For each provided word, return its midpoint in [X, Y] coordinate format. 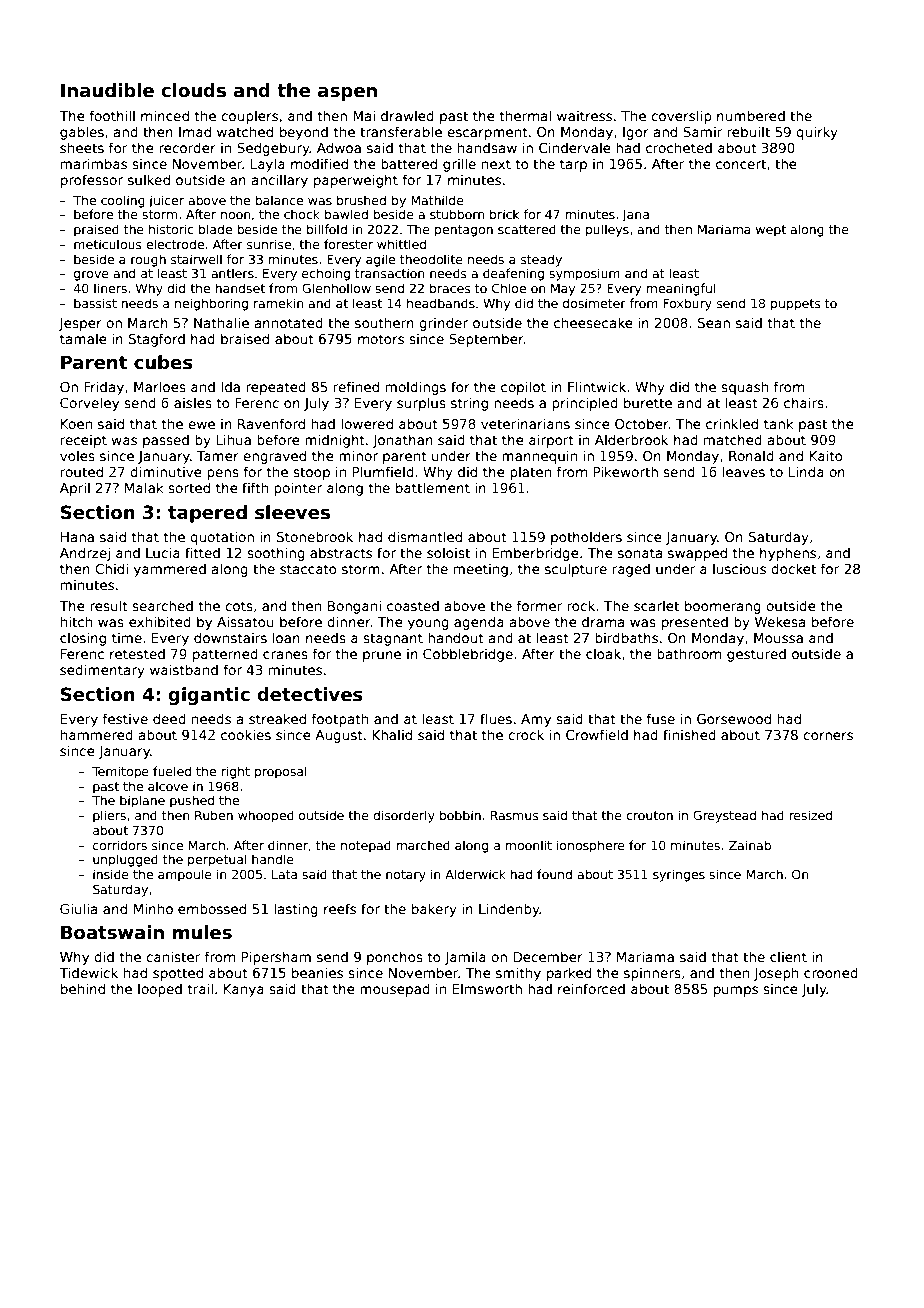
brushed [361, 200]
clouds [193, 90]
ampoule [185, 875]
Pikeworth [625, 471]
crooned [831, 972]
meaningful [680, 289]
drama [603, 621]
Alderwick [475, 874]
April [75, 489]
